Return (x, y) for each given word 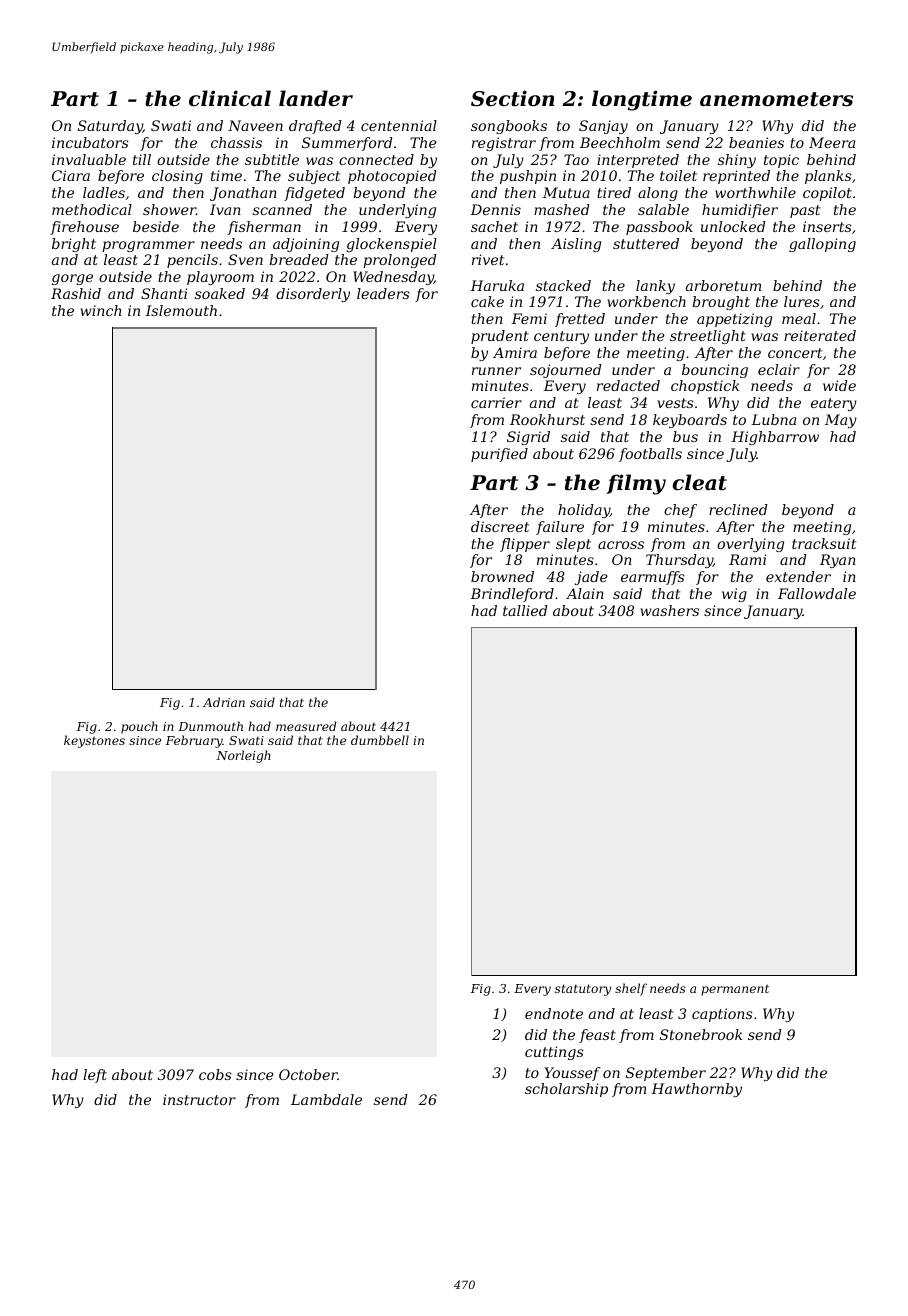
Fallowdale (817, 593)
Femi (529, 318)
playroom (220, 278)
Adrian (224, 702)
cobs (215, 1074)
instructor (199, 1099)
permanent (735, 990)
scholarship (566, 1090)
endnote (554, 1013)
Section (513, 98)
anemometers (776, 99)
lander (316, 98)
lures (802, 301)
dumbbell (380, 740)
